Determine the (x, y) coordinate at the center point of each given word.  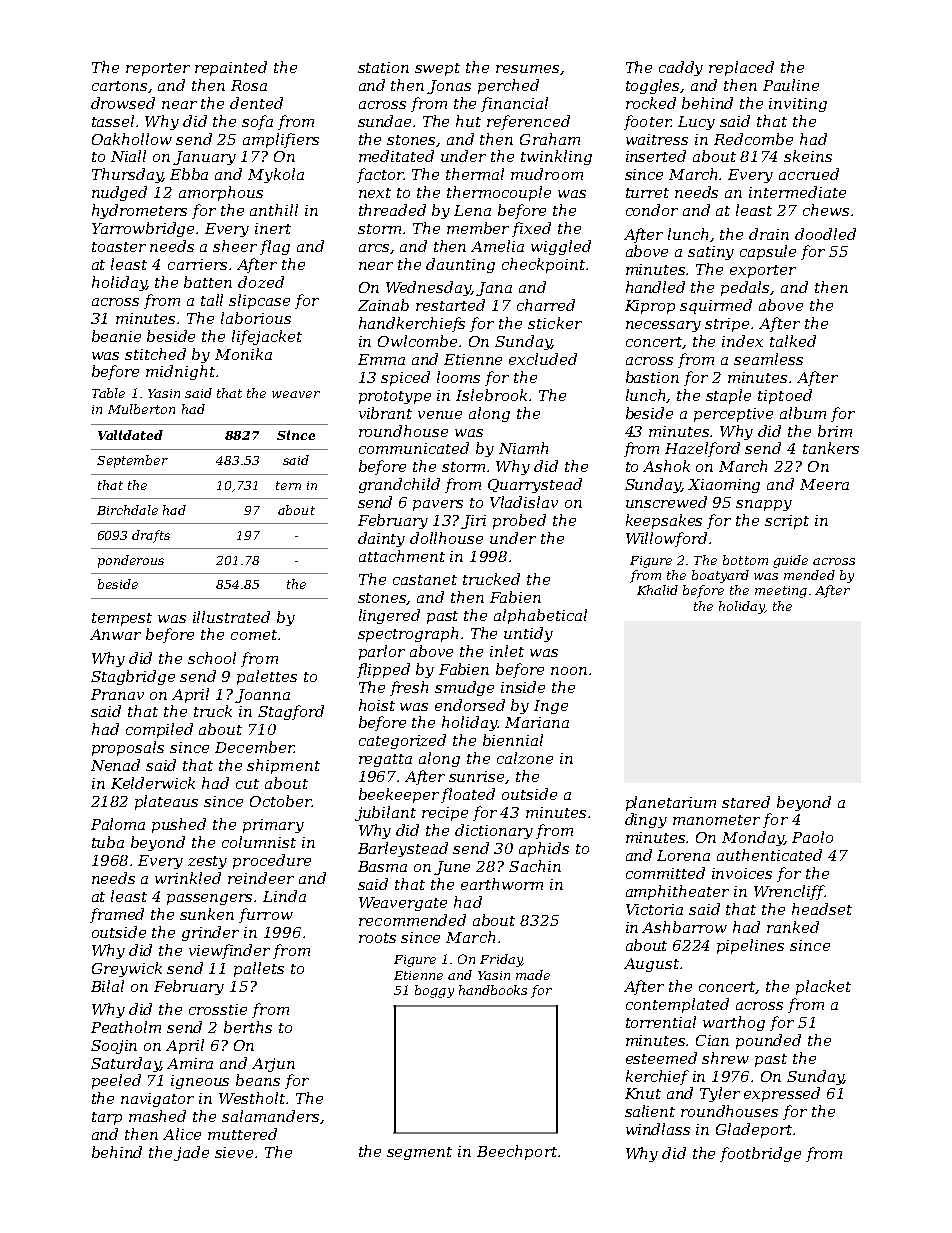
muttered (242, 1134)
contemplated (677, 1005)
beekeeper (399, 795)
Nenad (115, 765)
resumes (527, 69)
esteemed (661, 1058)
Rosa (249, 85)
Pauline (791, 85)
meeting (781, 592)
